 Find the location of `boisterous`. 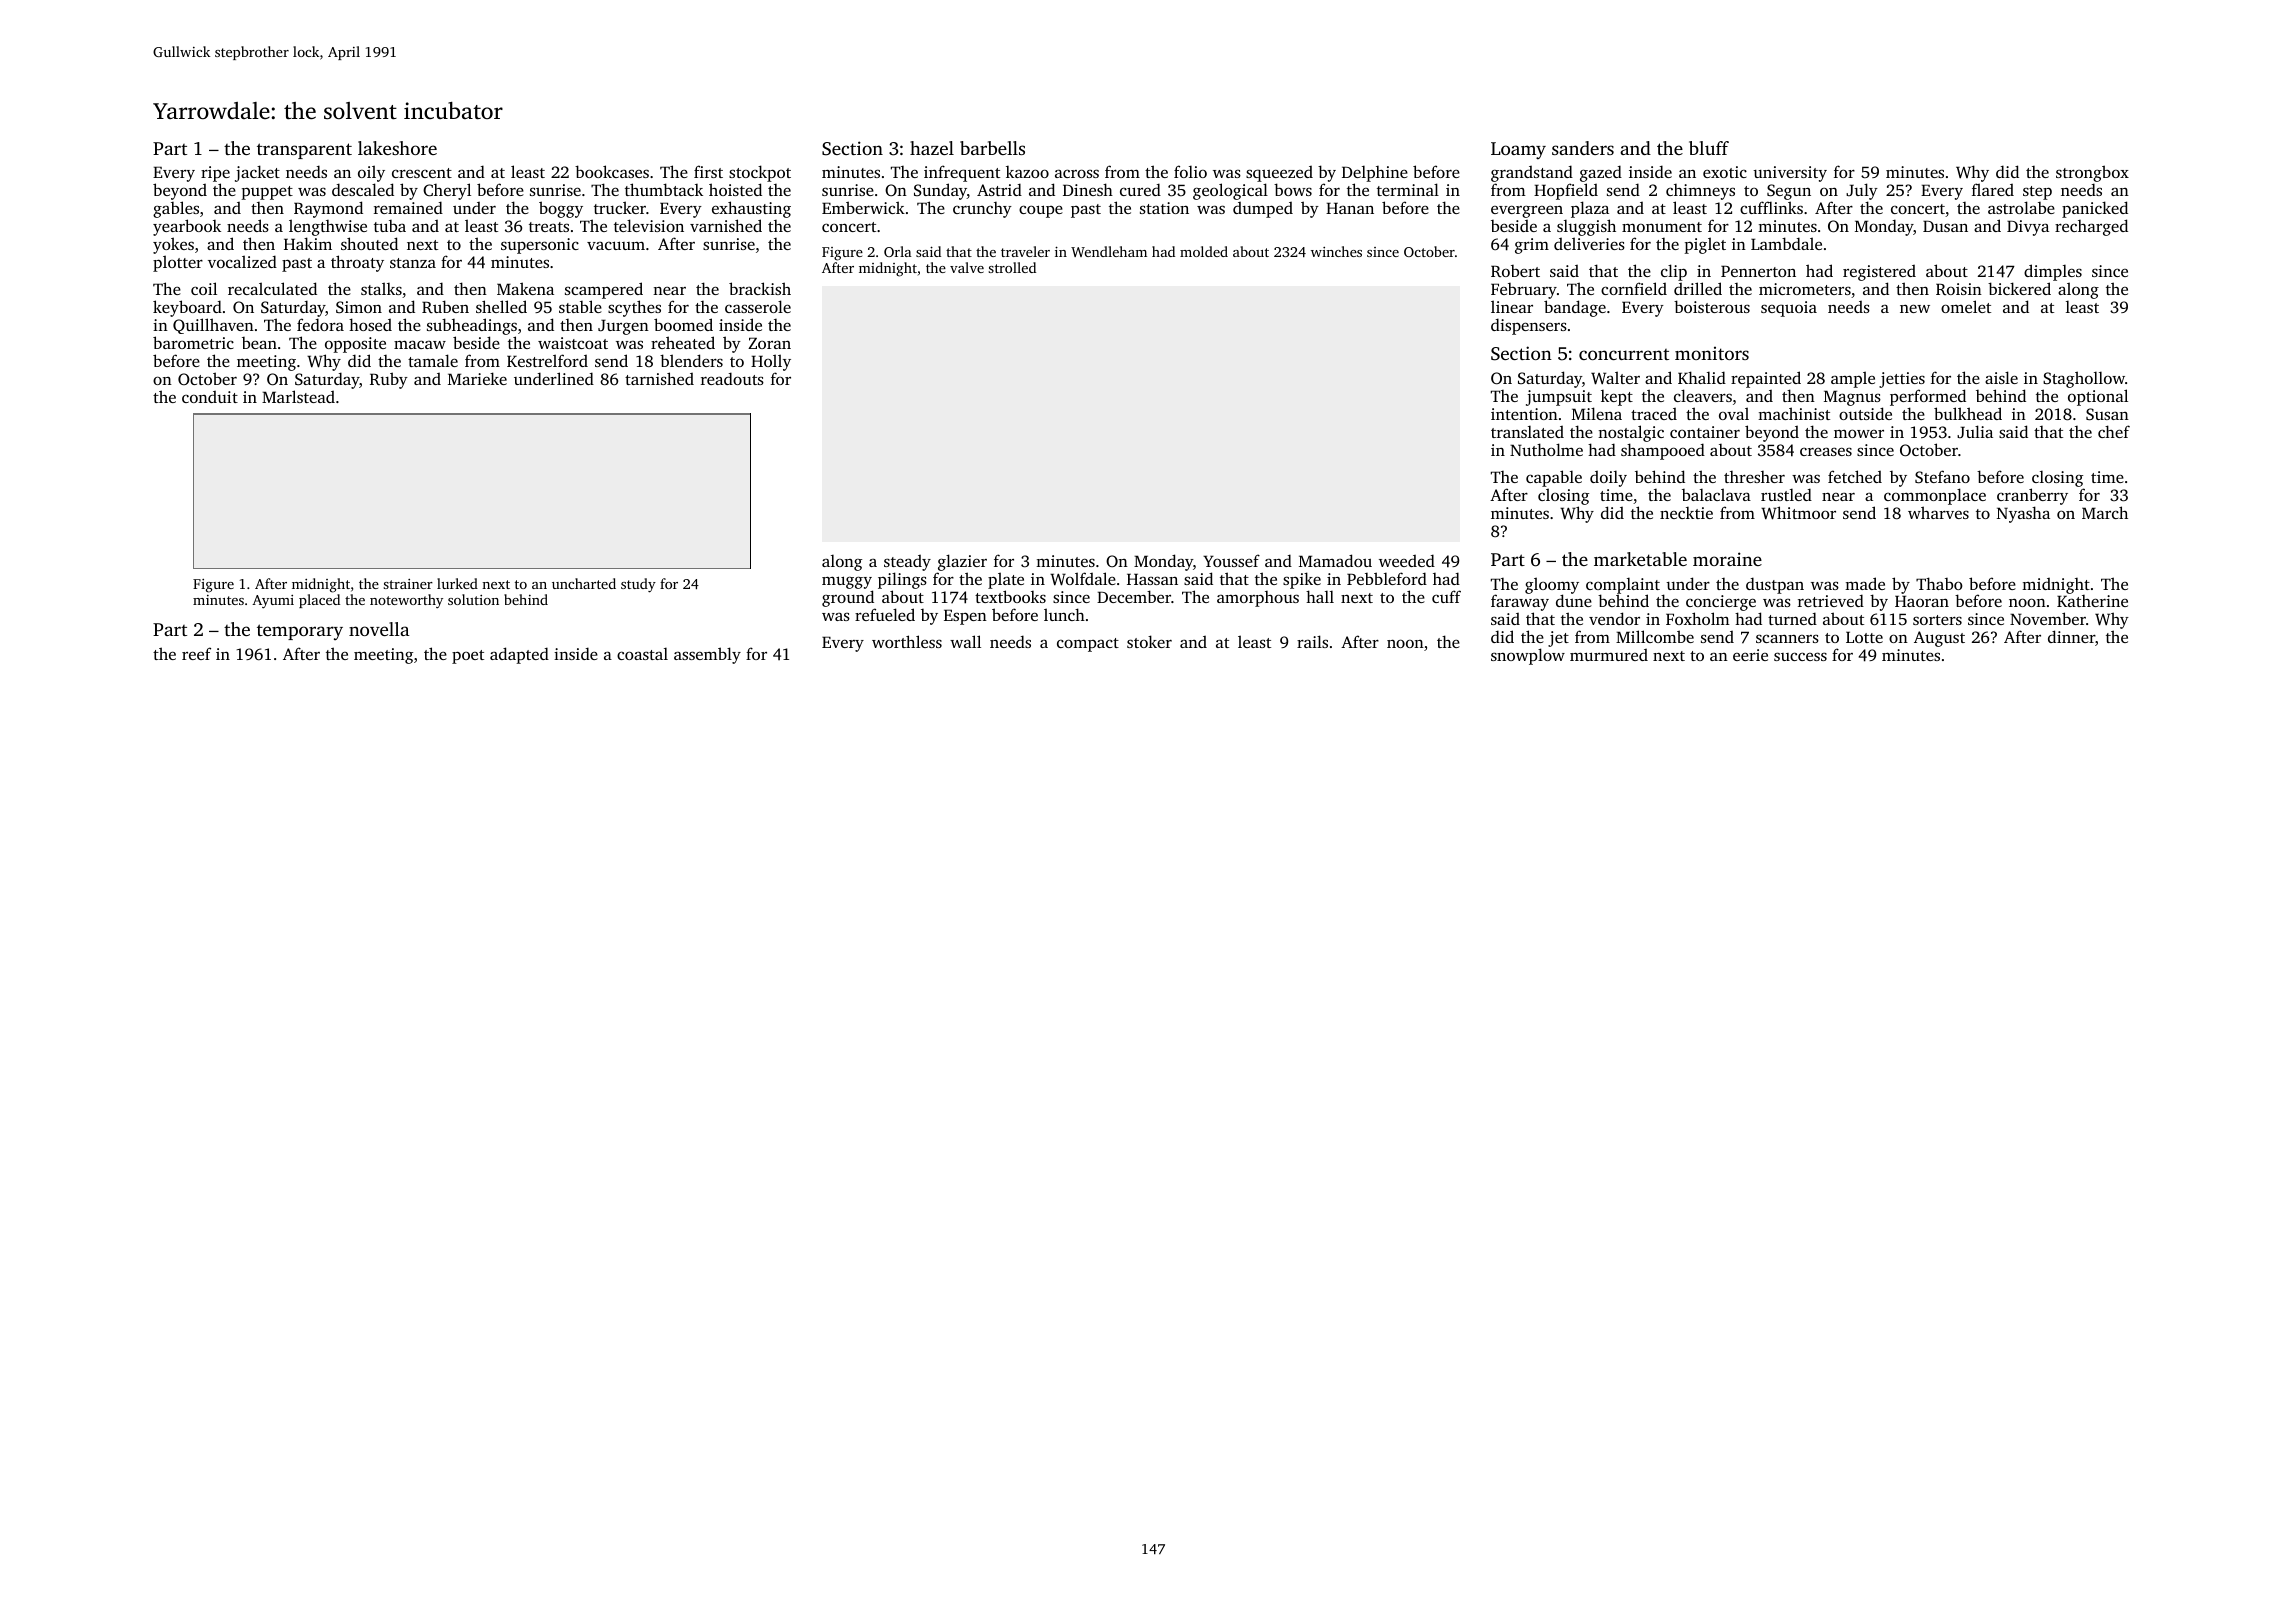

boisterous is located at coordinates (1712, 306).
